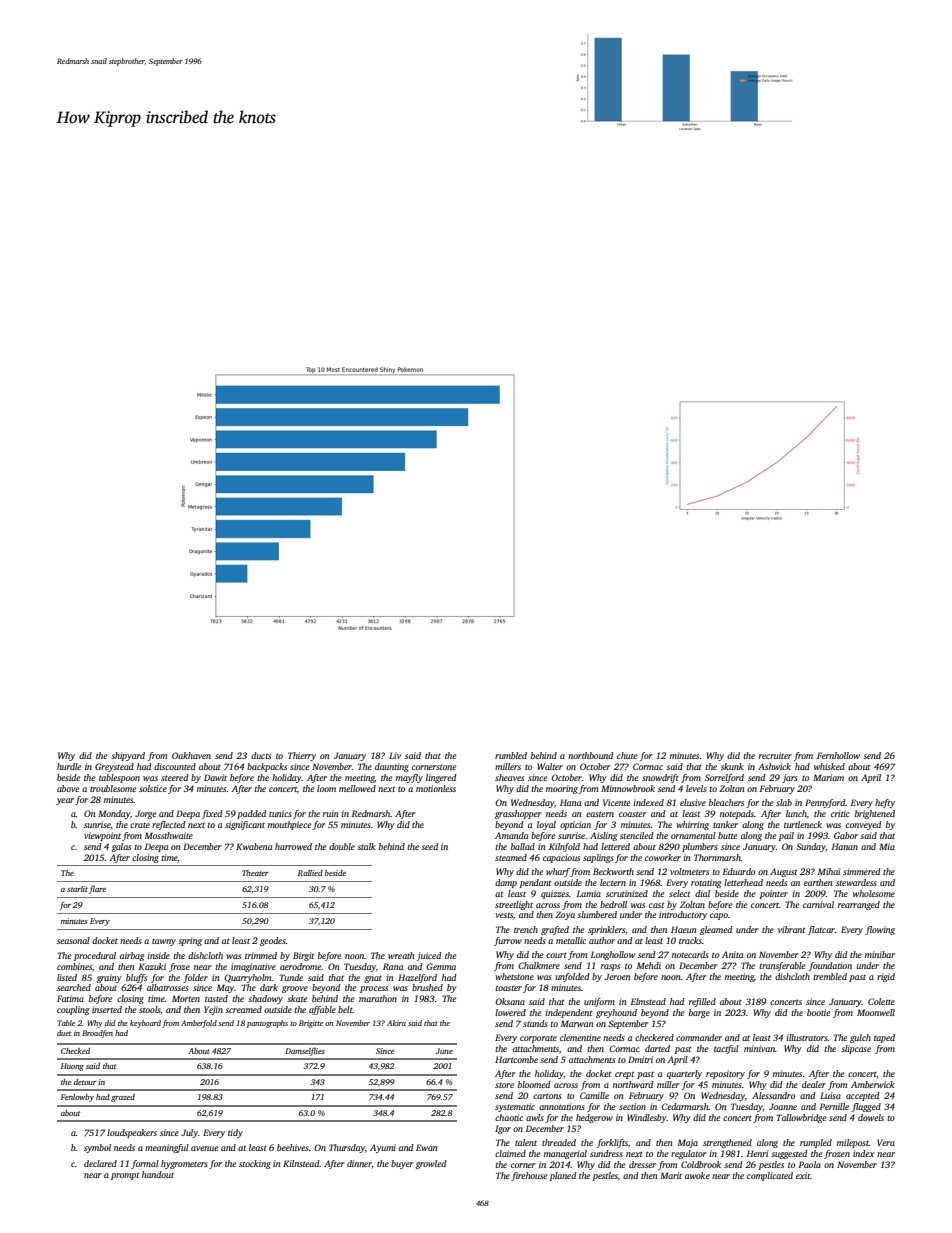  What do you see at coordinates (717, 857) in the page?
I see `Thornmarsh` at bounding box center [717, 857].
